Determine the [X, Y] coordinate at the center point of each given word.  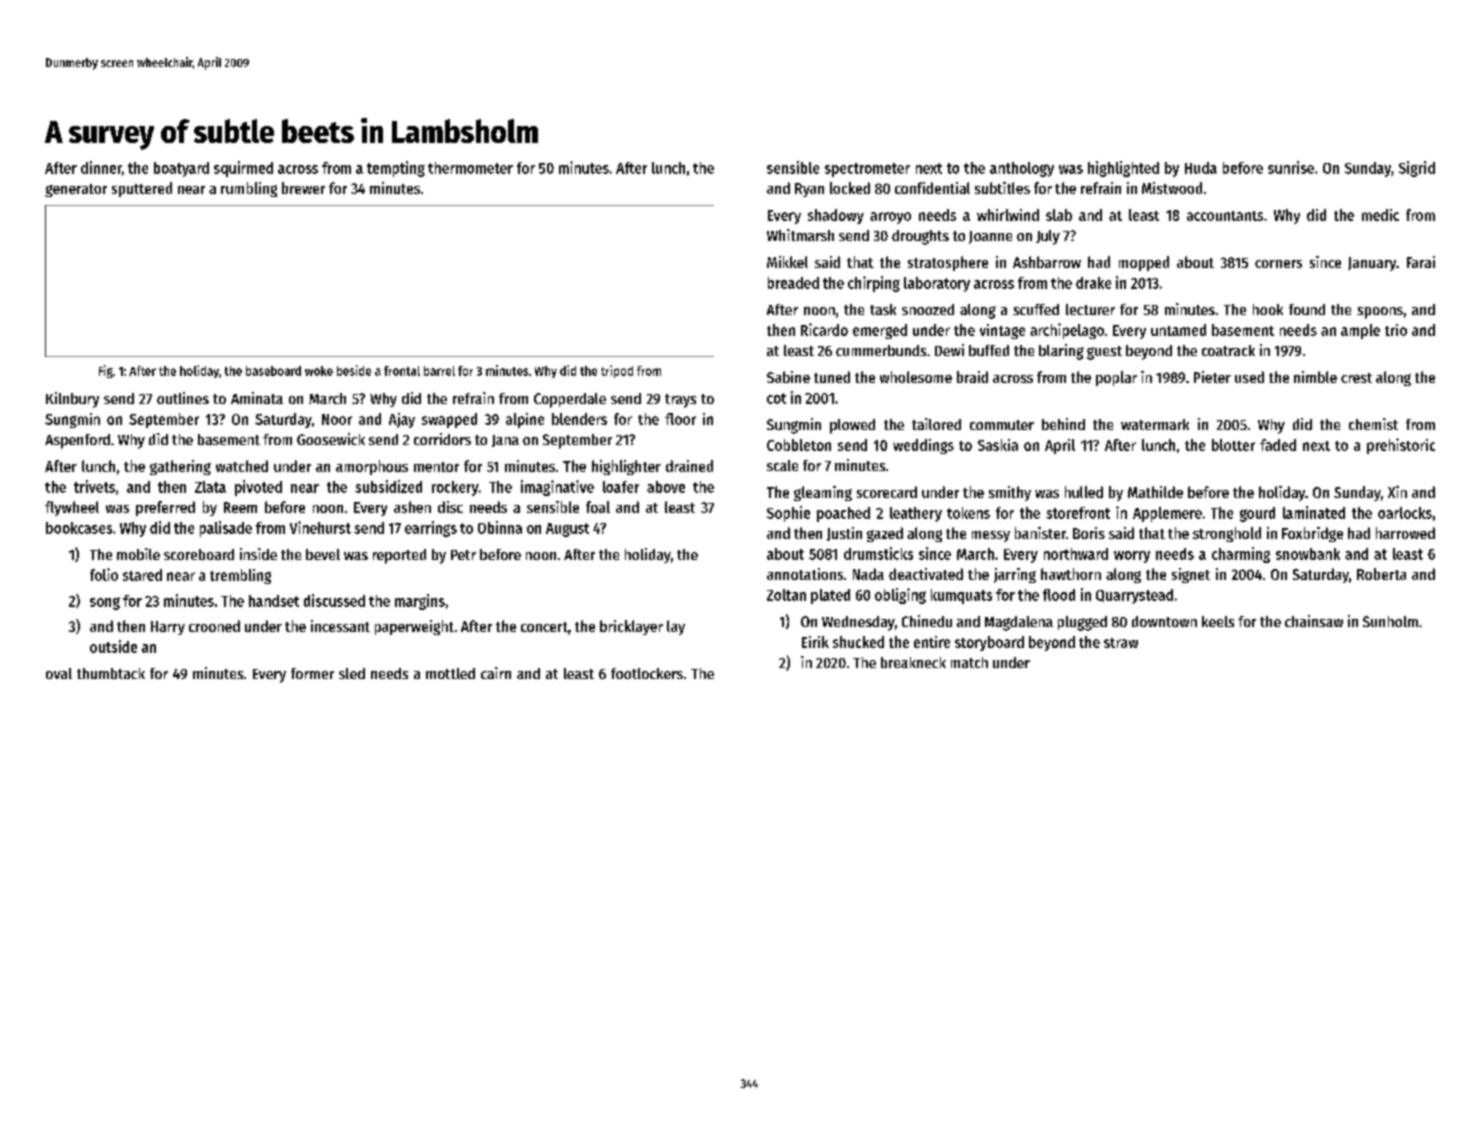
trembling [240, 576]
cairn [496, 673]
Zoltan [786, 595]
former [312, 673]
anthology [1022, 169]
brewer [303, 188]
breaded [793, 283]
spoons [1380, 313]
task [883, 309]
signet [1191, 575]
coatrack [1228, 350]
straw [1121, 643]
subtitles [1002, 188]
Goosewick [331, 439]
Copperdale [570, 400]
